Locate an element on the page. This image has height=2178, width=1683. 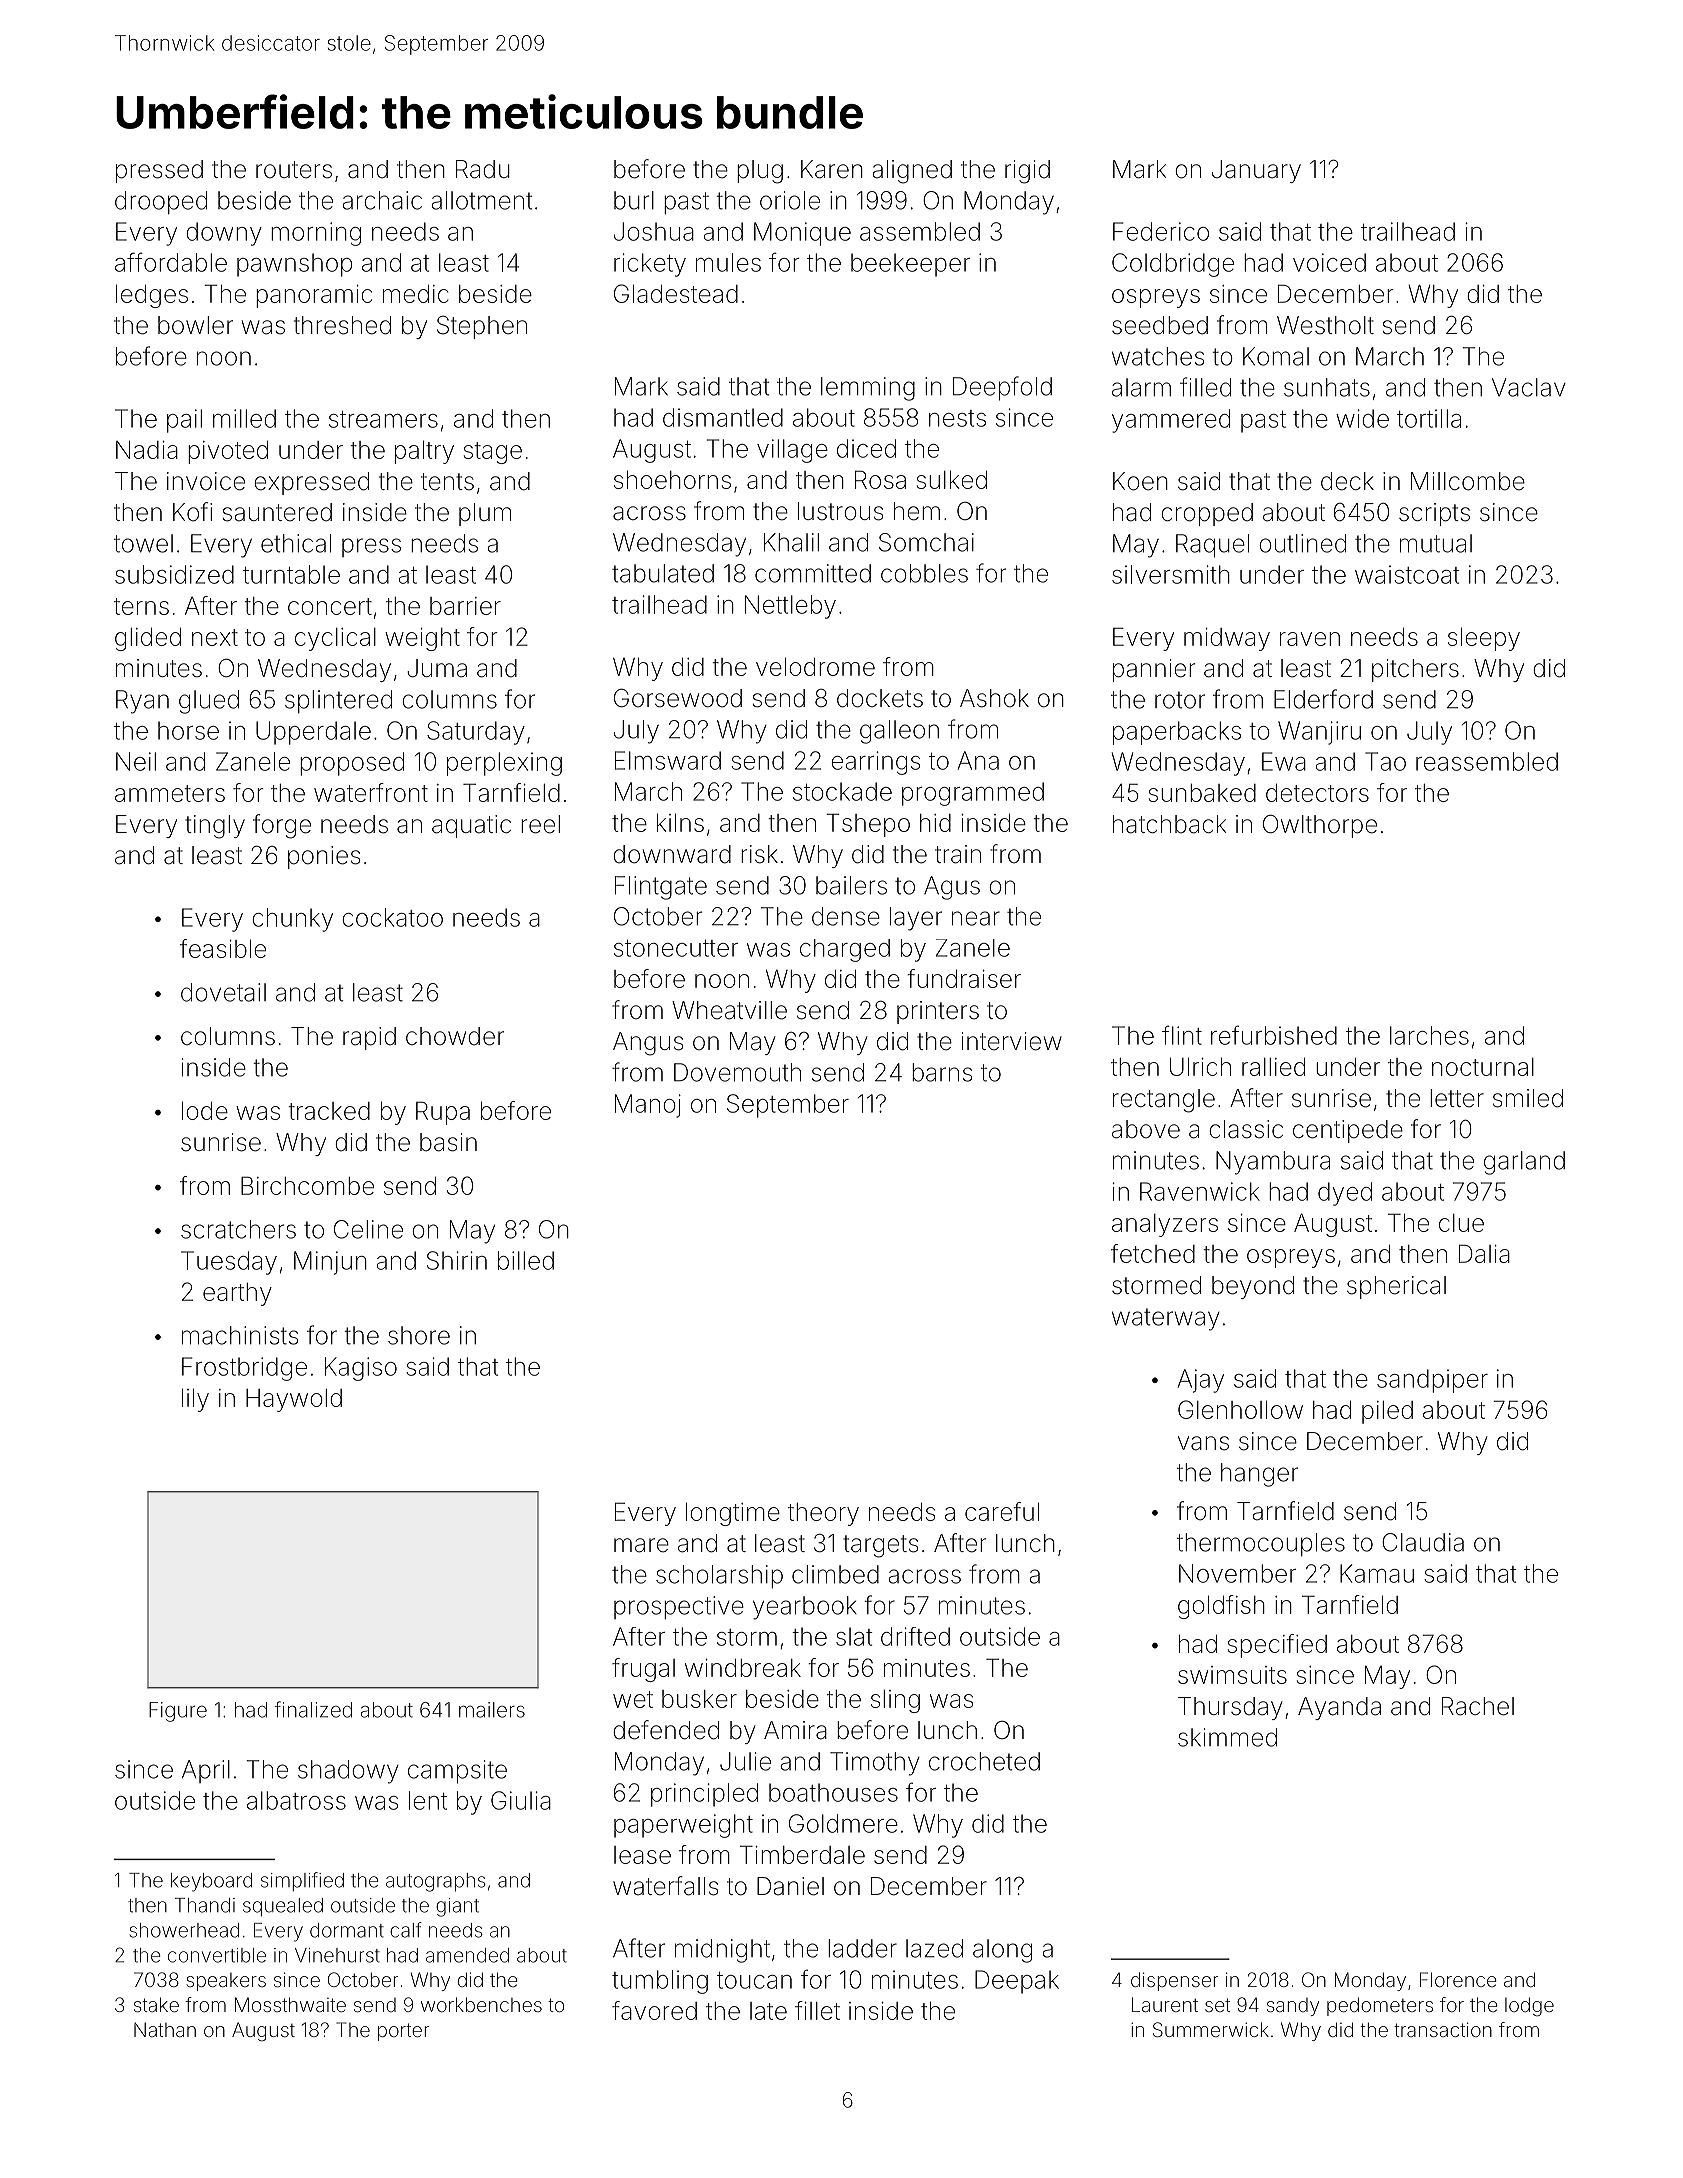
lily is located at coordinates (195, 1400).
